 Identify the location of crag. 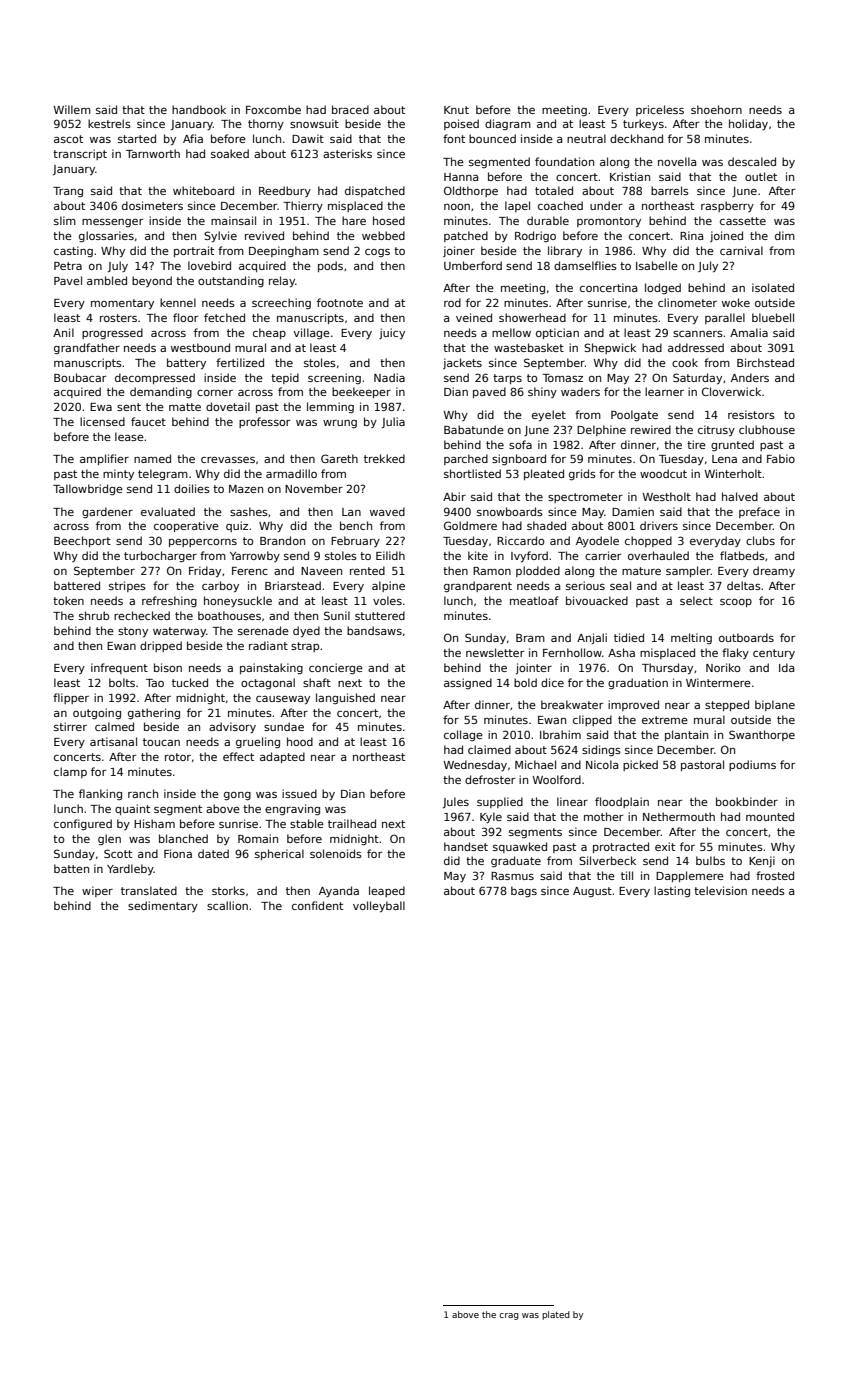
(509, 1316).
